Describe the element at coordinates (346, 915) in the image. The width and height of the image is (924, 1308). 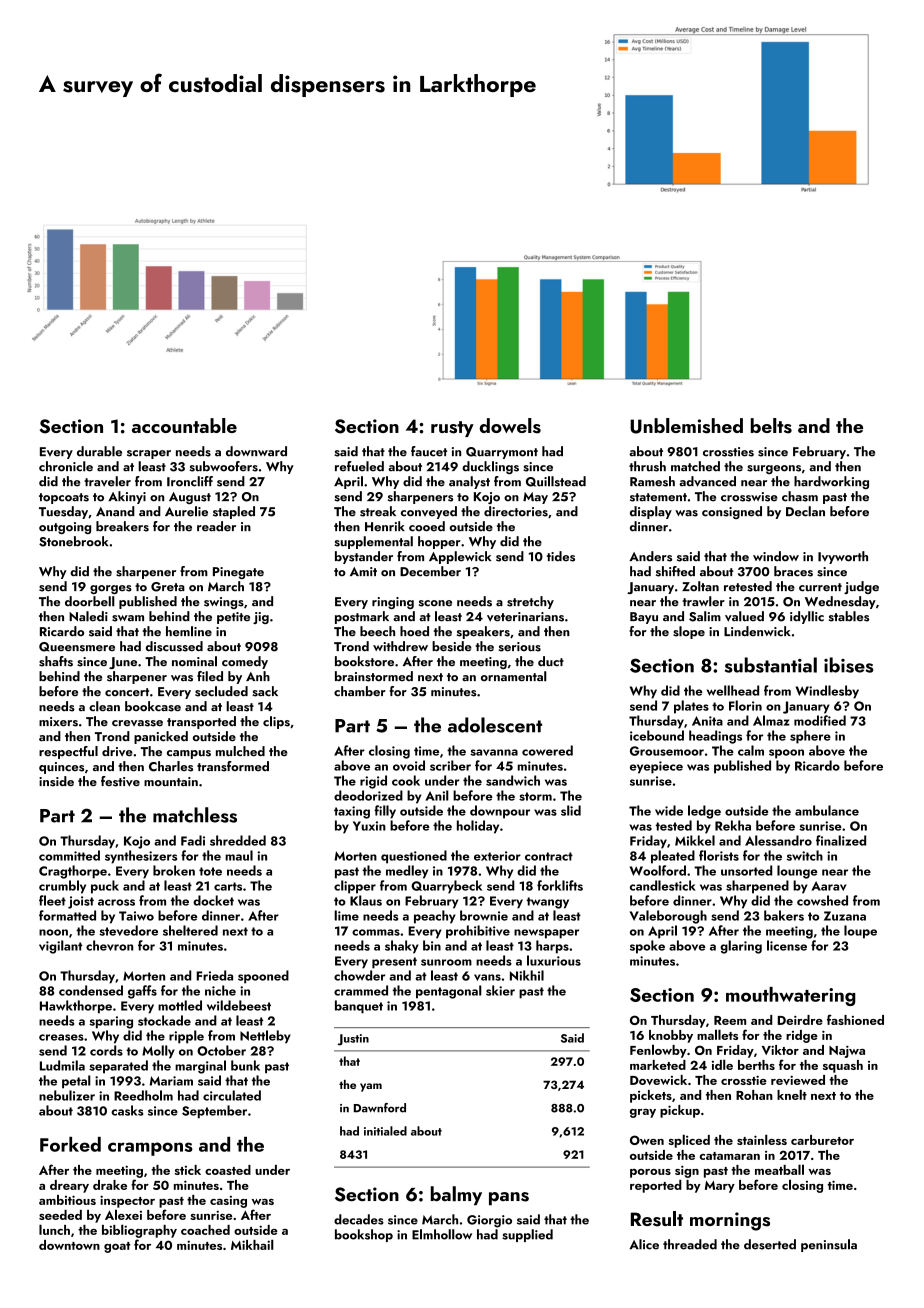
I see `lime` at that location.
